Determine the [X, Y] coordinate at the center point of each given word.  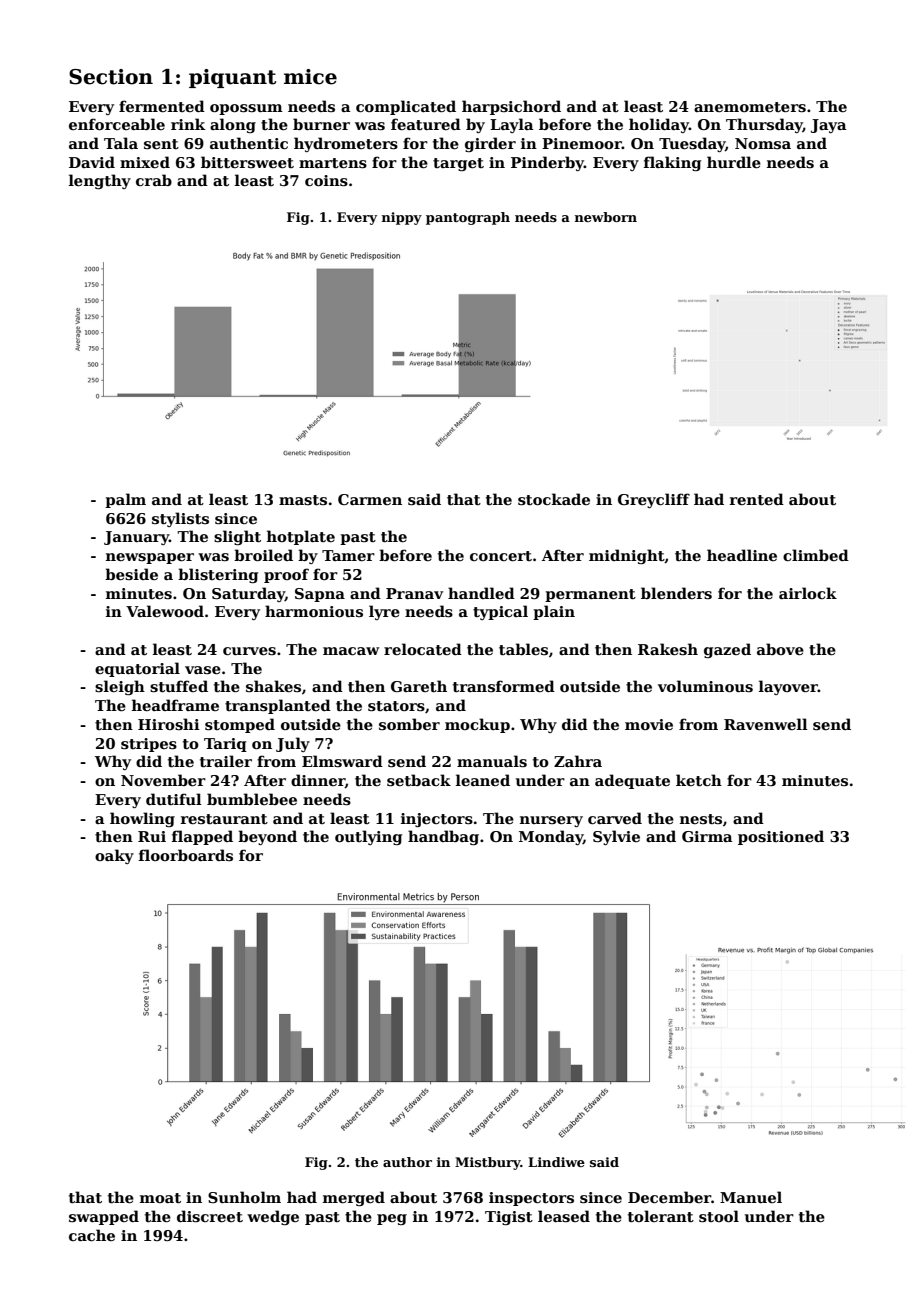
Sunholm [244, 1197]
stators [396, 706]
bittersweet [247, 162]
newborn [606, 217]
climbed [816, 555]
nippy [402, 218]
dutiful [174, 799]
